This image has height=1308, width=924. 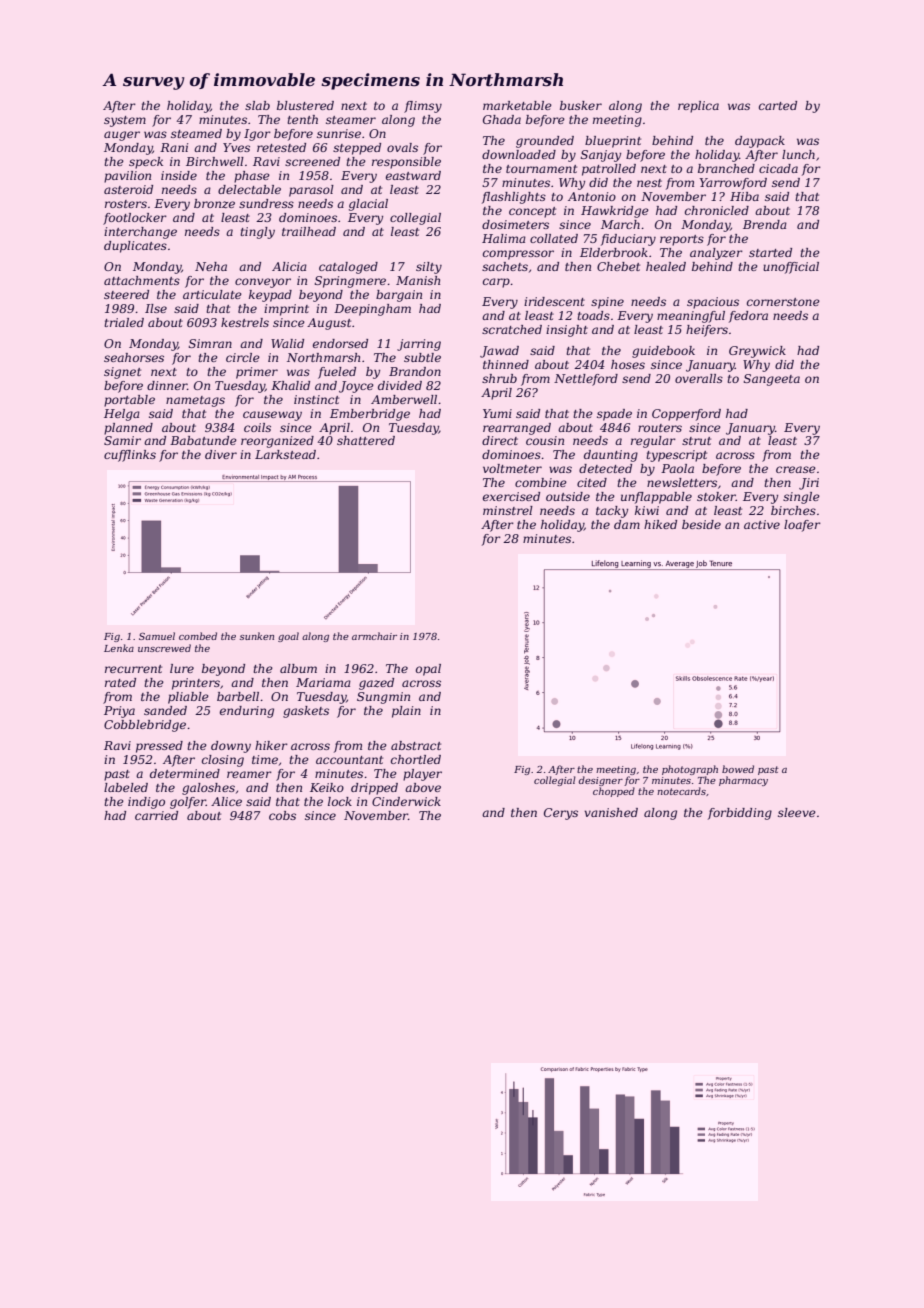 What do you see at coordinates (127, 177) in the image?
I see `pavilion` at bounding box center [127, 177].
